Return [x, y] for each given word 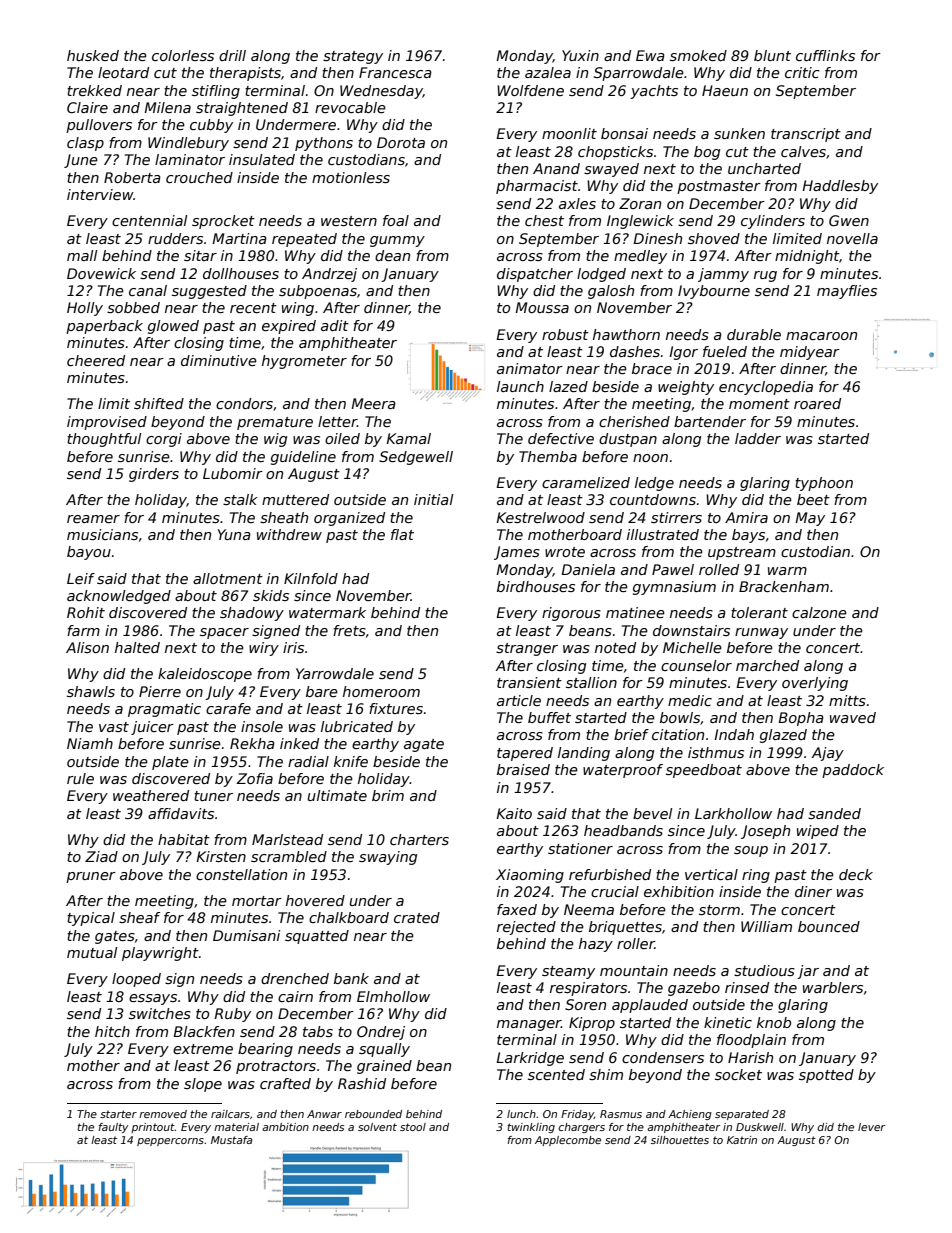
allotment [228, 578]
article [519, 700]
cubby [211, 126]
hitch [112, 1031]
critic [802, 72]
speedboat [704, 771]
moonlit [569, 133]
